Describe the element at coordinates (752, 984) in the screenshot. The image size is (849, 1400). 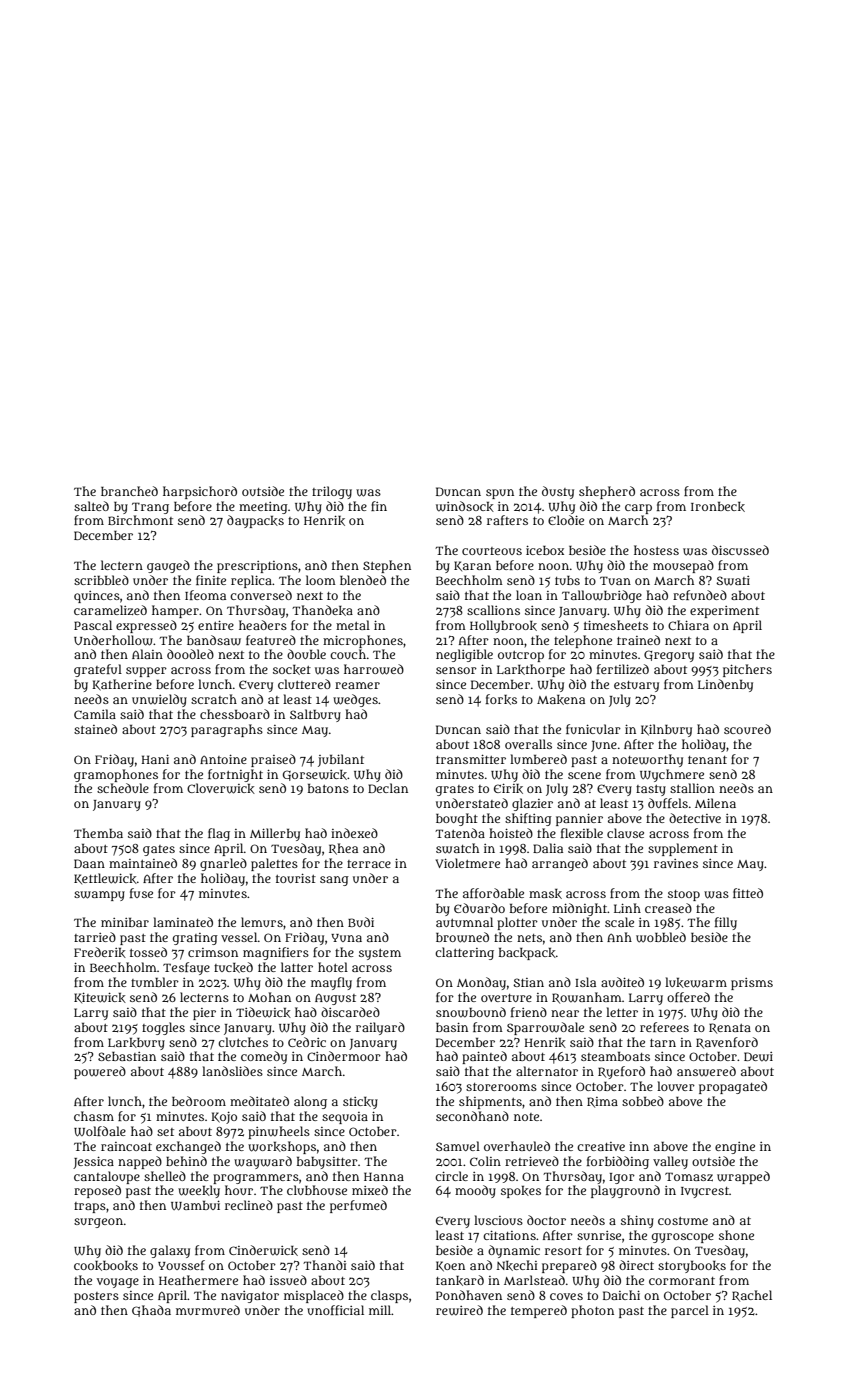
I see `prisms` at that location.
